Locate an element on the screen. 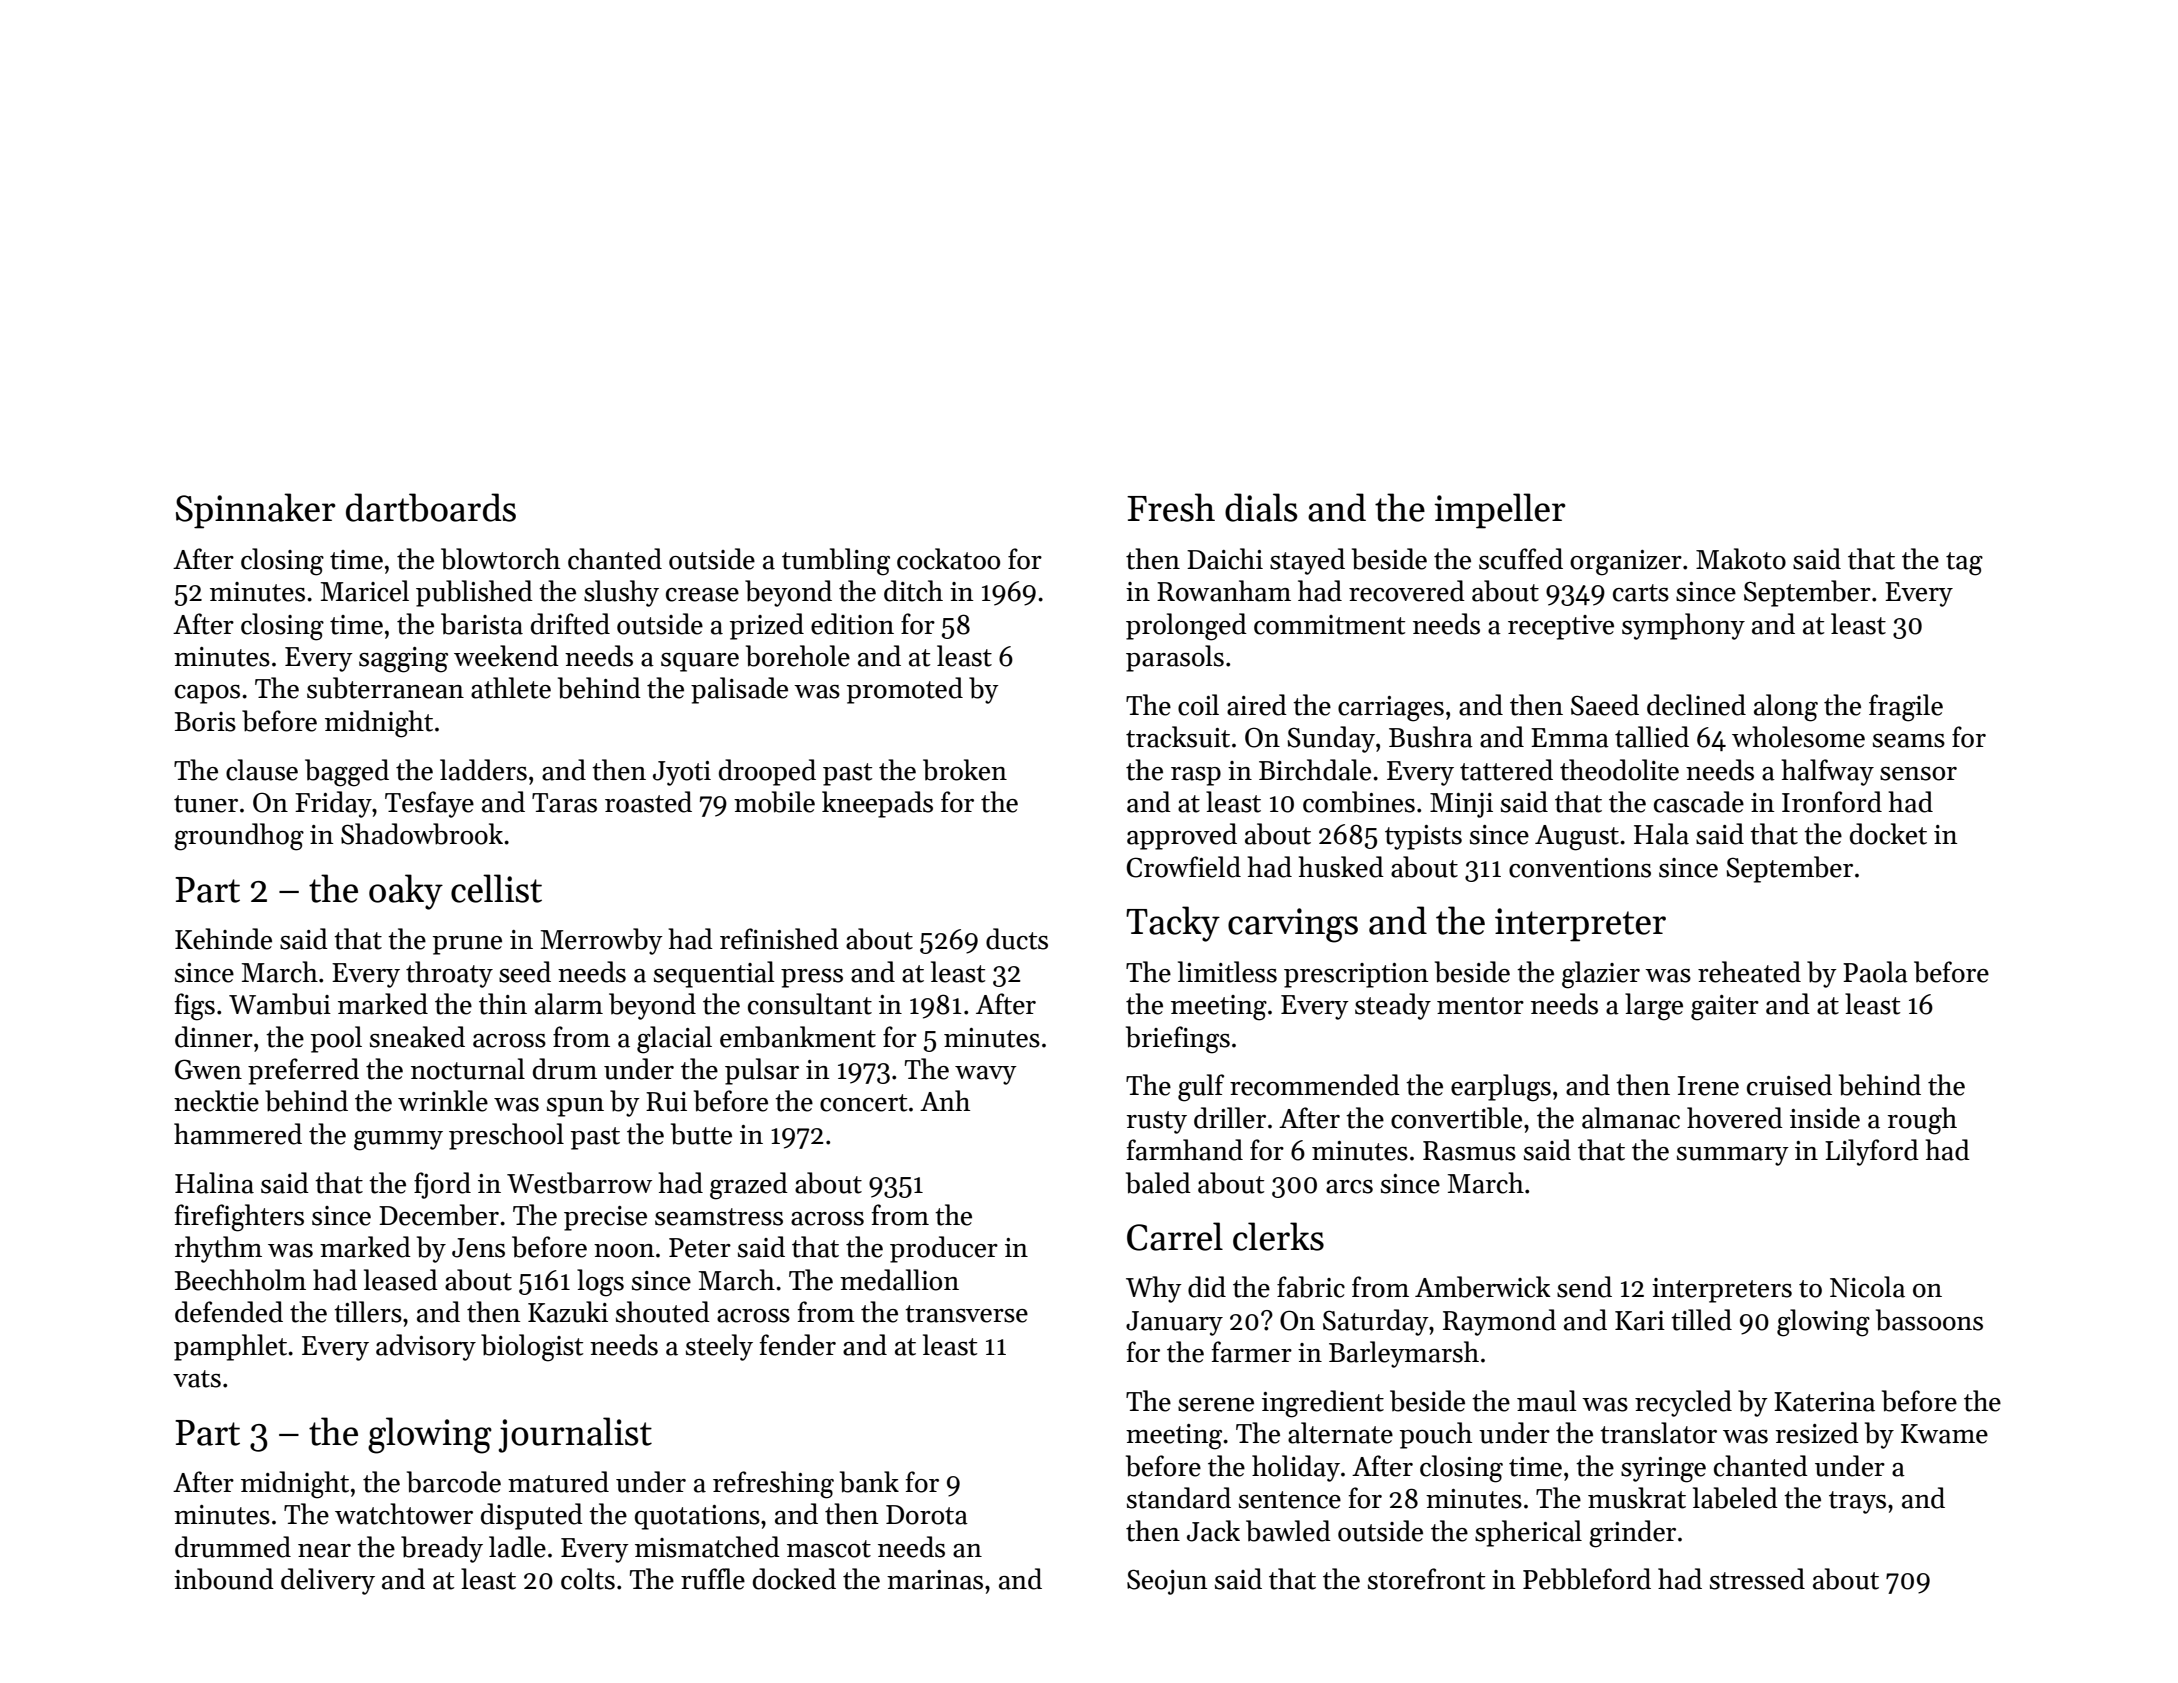 Image resolution: width=2178 pixels, height=1683 pixels. approved is located at coordinates (1182, 836).
